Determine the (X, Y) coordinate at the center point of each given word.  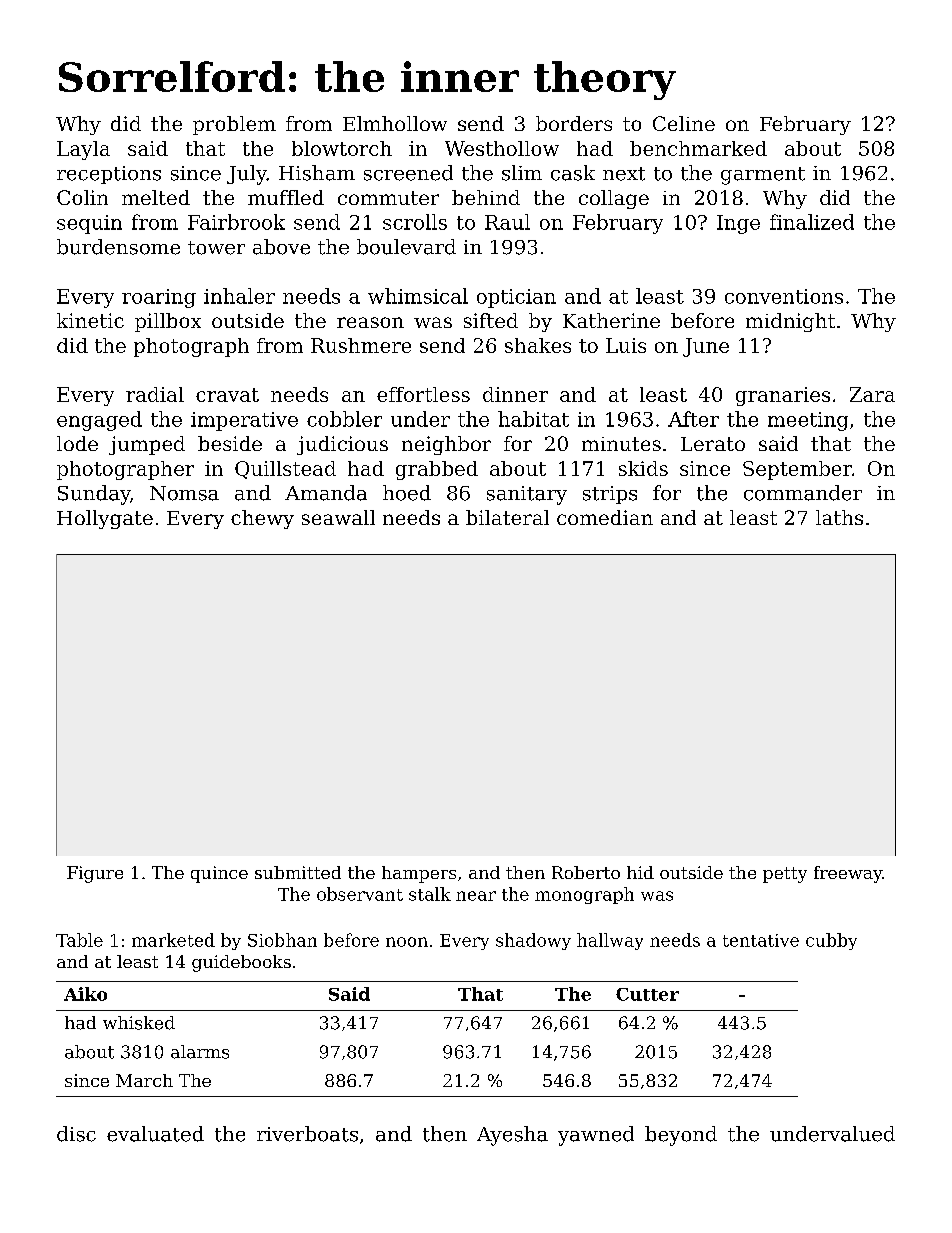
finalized (812, 222)
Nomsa (184, 493)
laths (839, 517)
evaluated (155, 1134)
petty (785, 875)
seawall (338, 517)
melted (156, 197)
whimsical (418, 296)
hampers (419, 874)
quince (219, 874)
